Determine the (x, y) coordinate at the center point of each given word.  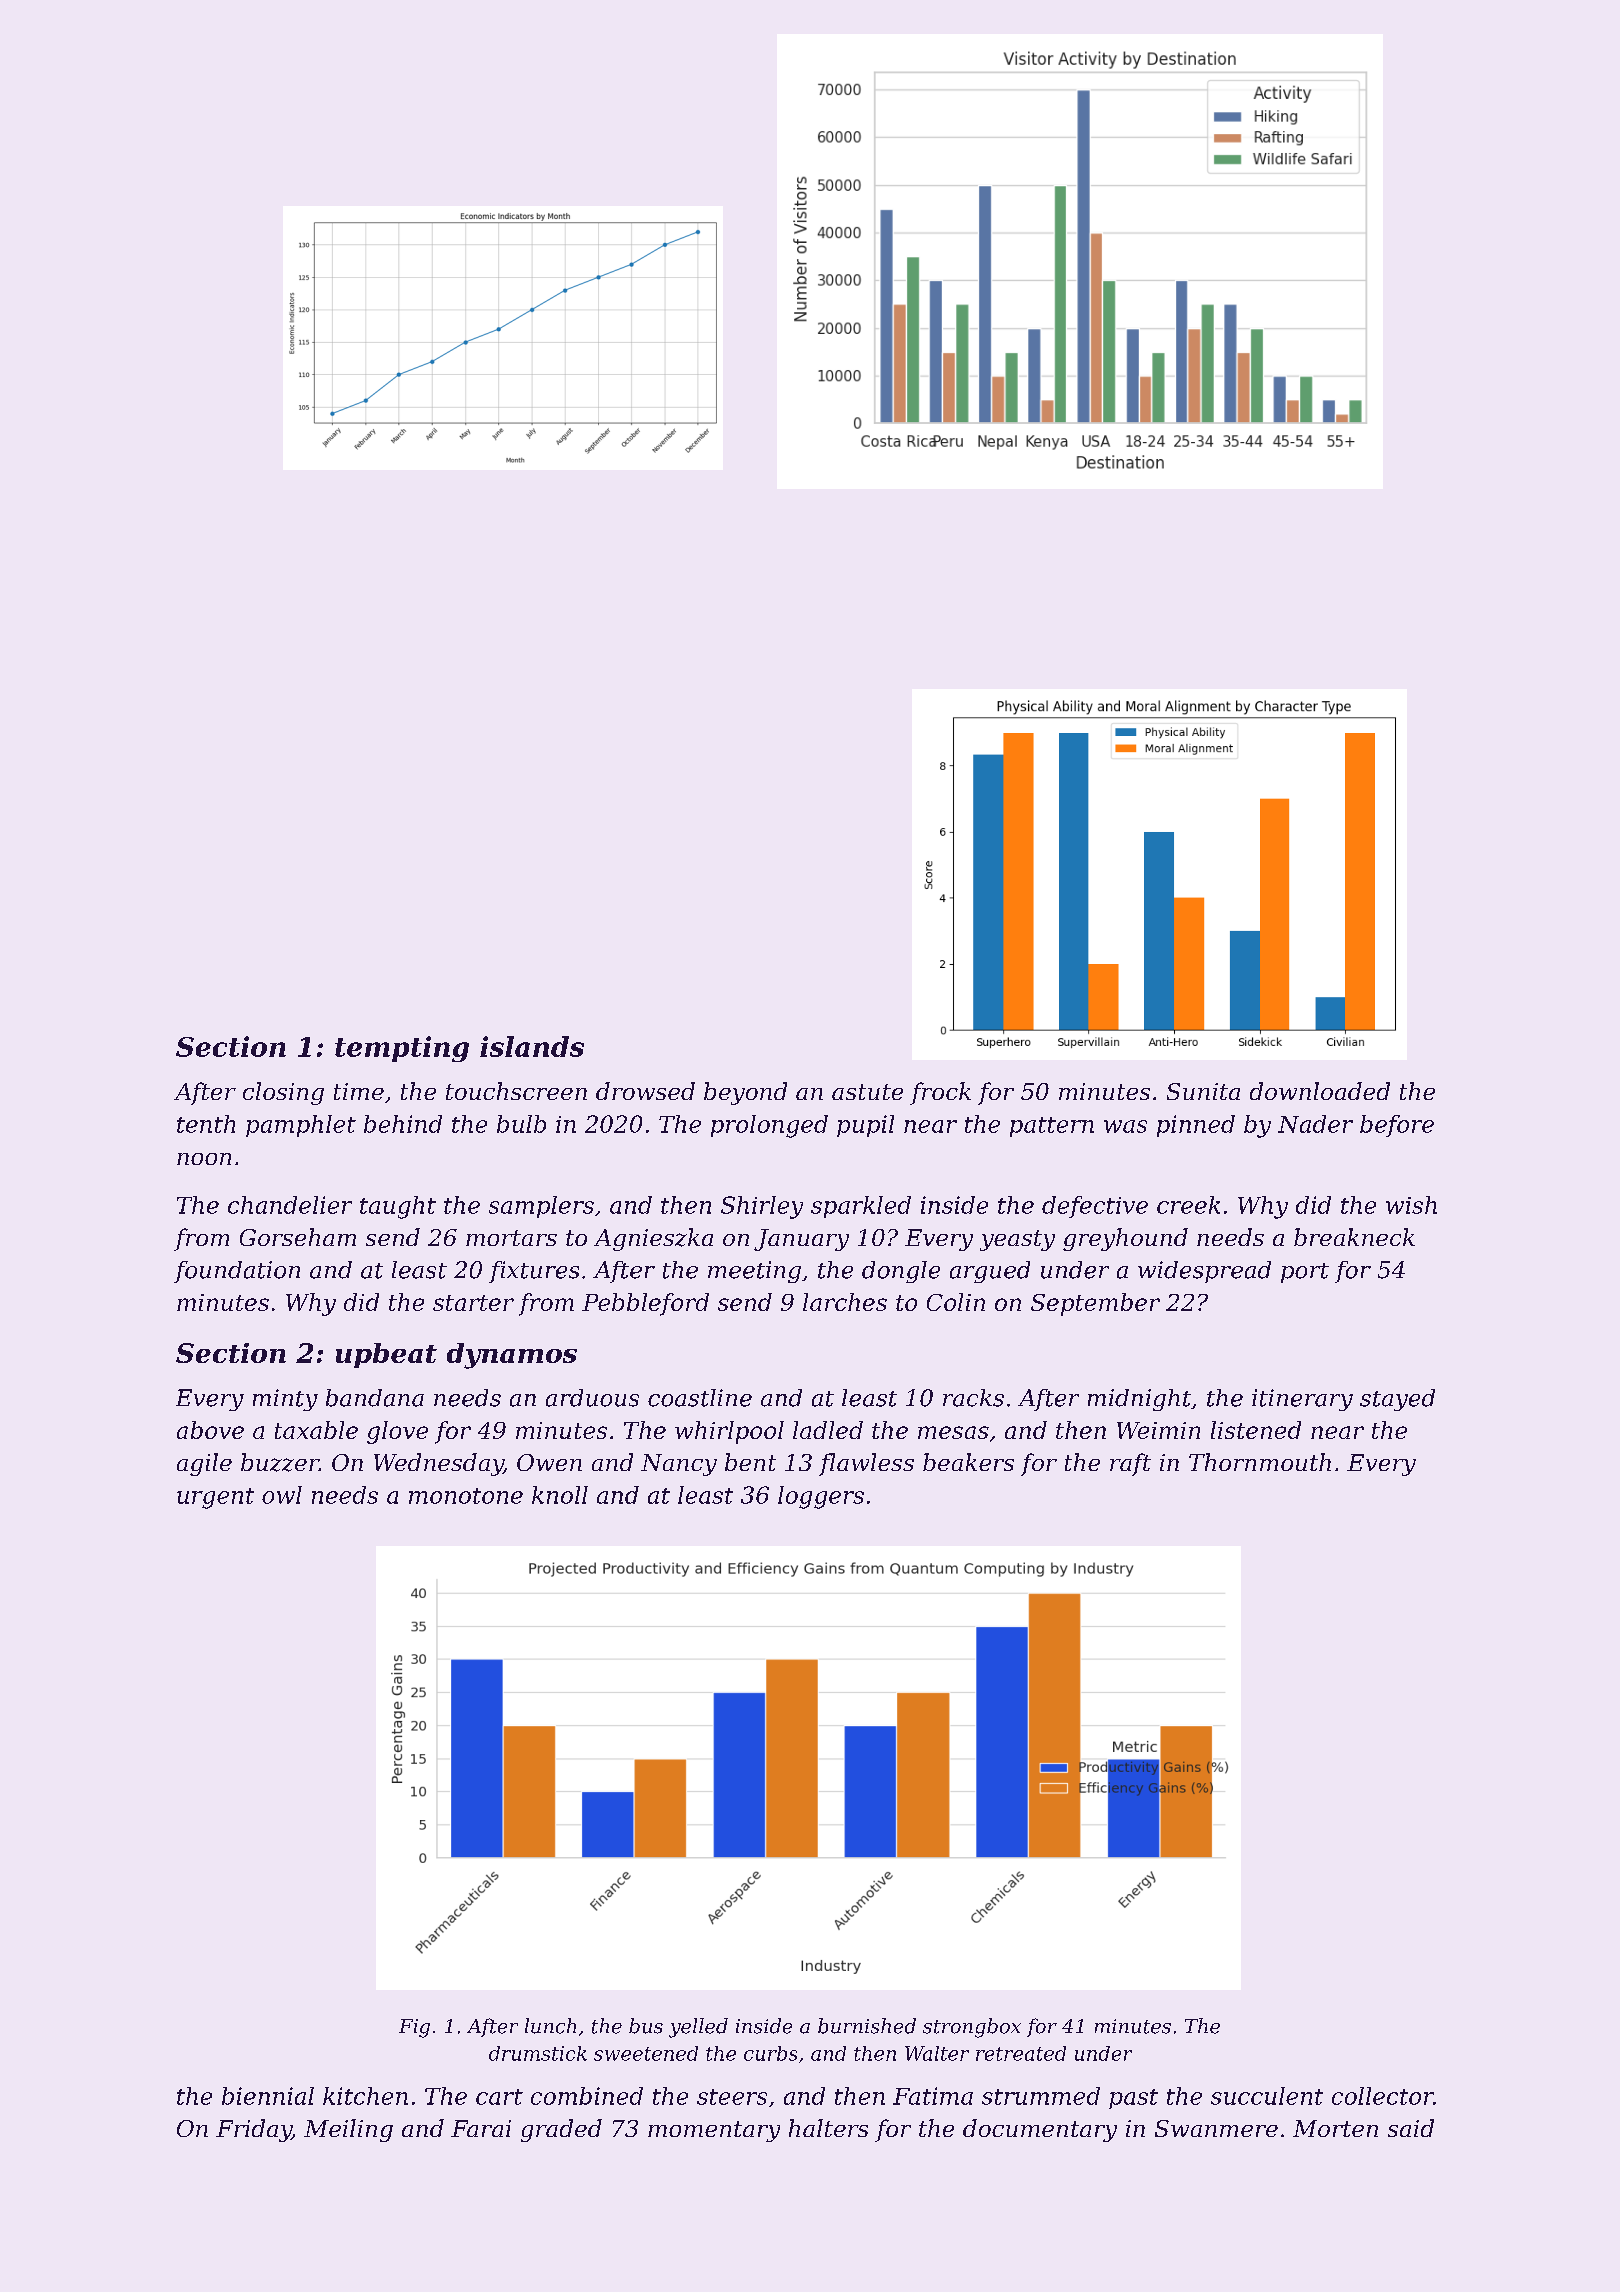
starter (473, 1303)
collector (1383, 2096)
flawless (866, 1464)
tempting (402, 1049)
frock (940, 1093)
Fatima (933, 2096)
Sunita (1203, 1091)
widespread (1204, 1272)
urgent (215, 1498)
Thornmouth (1260, 1462)
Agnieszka (653, 1239)
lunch (550, 2026)
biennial (268, 2096)
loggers (821, 1497)
